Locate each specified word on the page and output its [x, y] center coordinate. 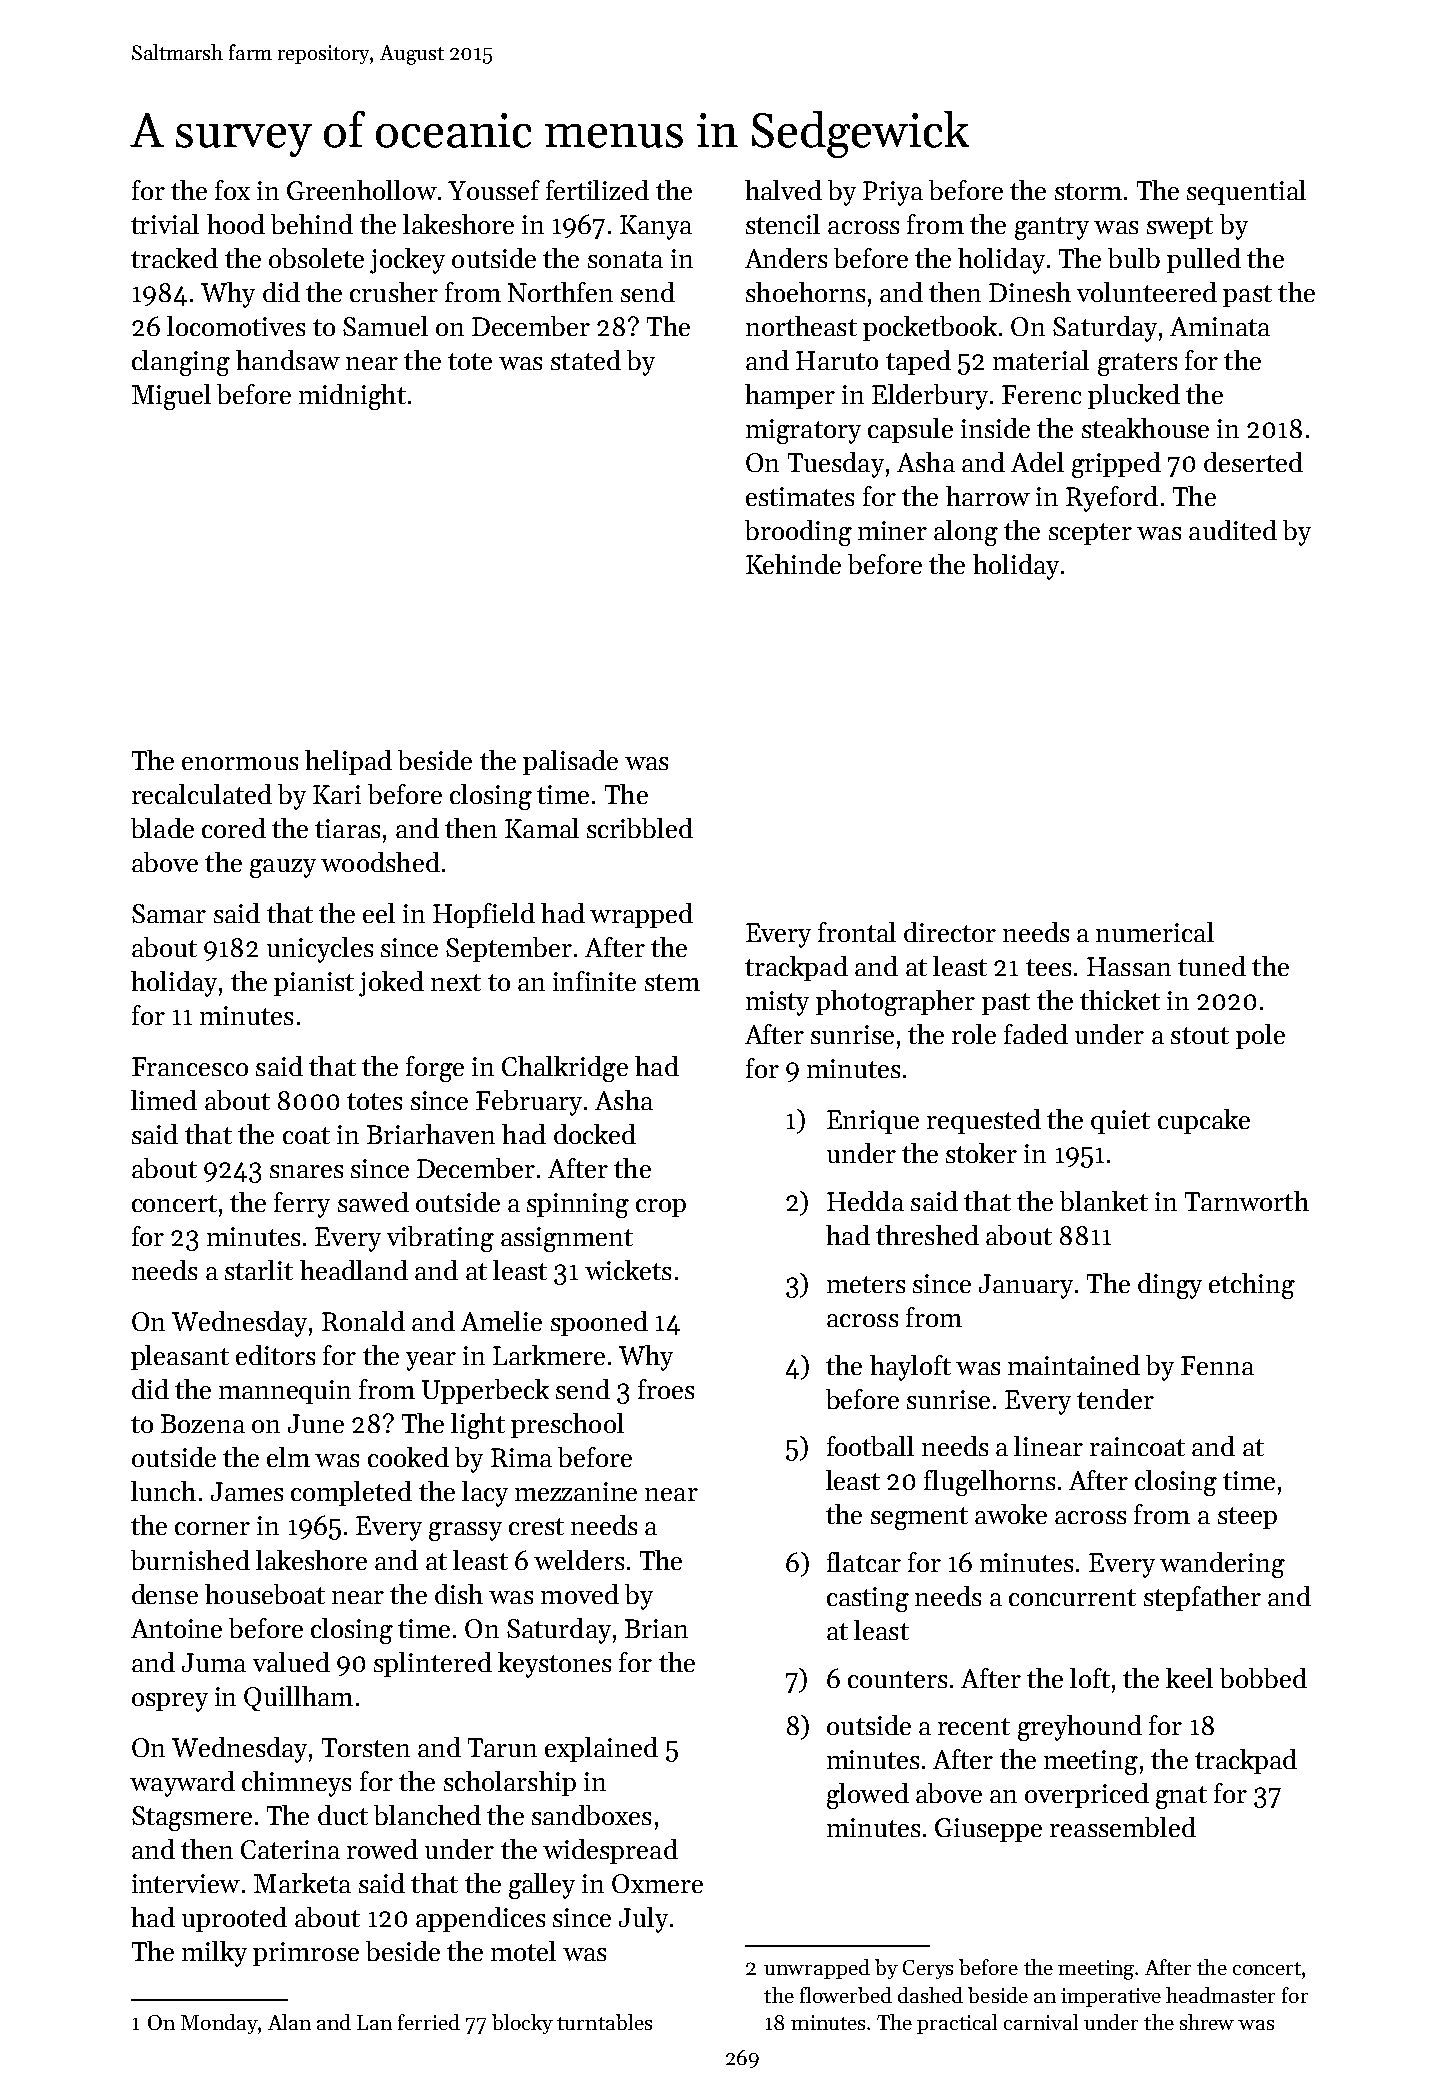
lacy [485, 1494]
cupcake [1204, 1121]
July [643, 1920]
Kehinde [793, 564]
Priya [893, 193]
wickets [628, 1270]
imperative [1111, 1997]
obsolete [316, 258]
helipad [348, 762]
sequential [1246, 192]
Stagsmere [192, 1818]
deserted [1253, 462]
